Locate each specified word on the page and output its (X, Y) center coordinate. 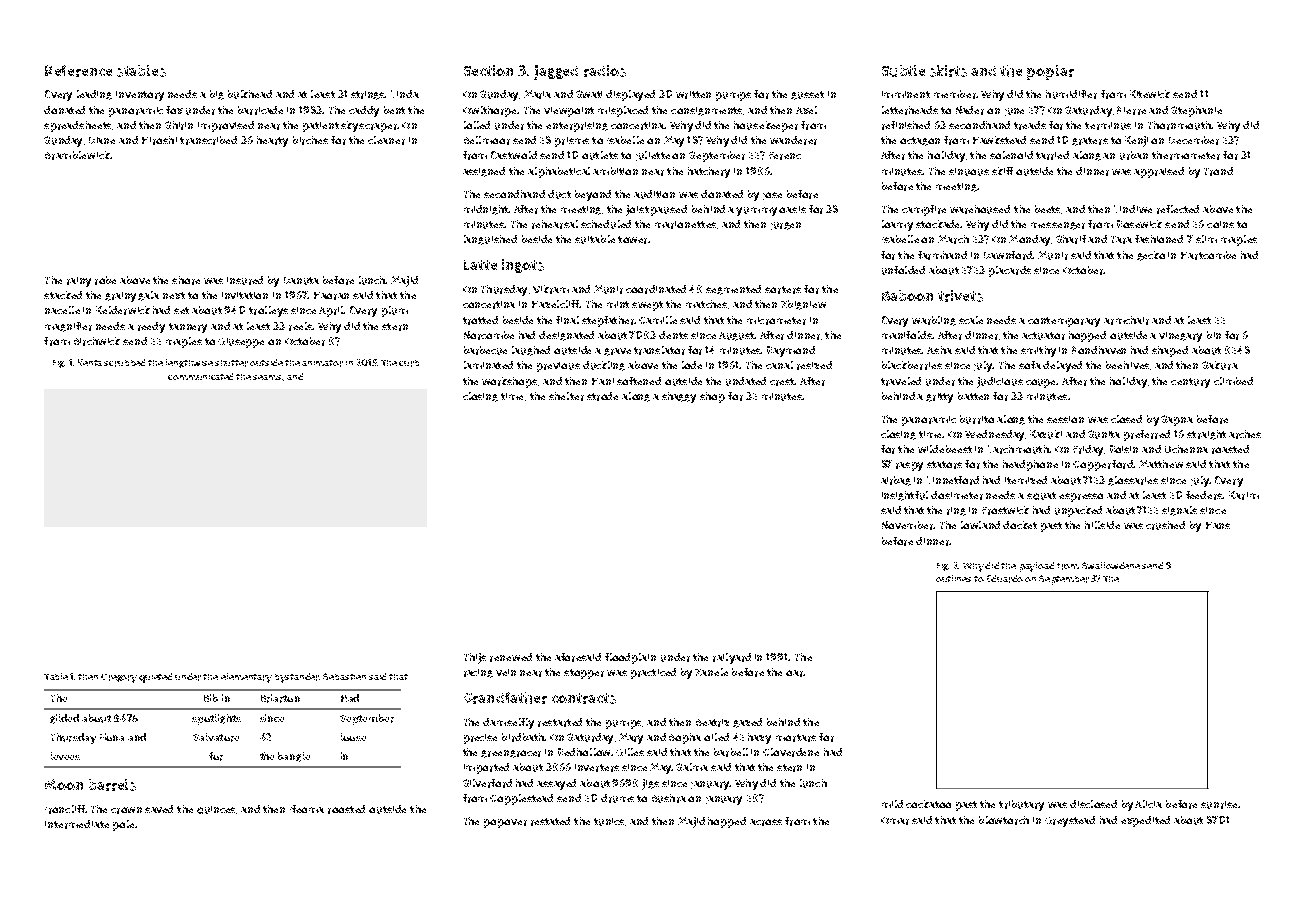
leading (94, 95)
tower (632, 240)
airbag (896, 481)
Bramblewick (77, 155)
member (955, 94)
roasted (1230, 449)
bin (1214, 335)
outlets (600, 155)
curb (409, 363)
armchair (1126, 320)
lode (692, 365)
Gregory (119, 678)
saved (159, 809)
